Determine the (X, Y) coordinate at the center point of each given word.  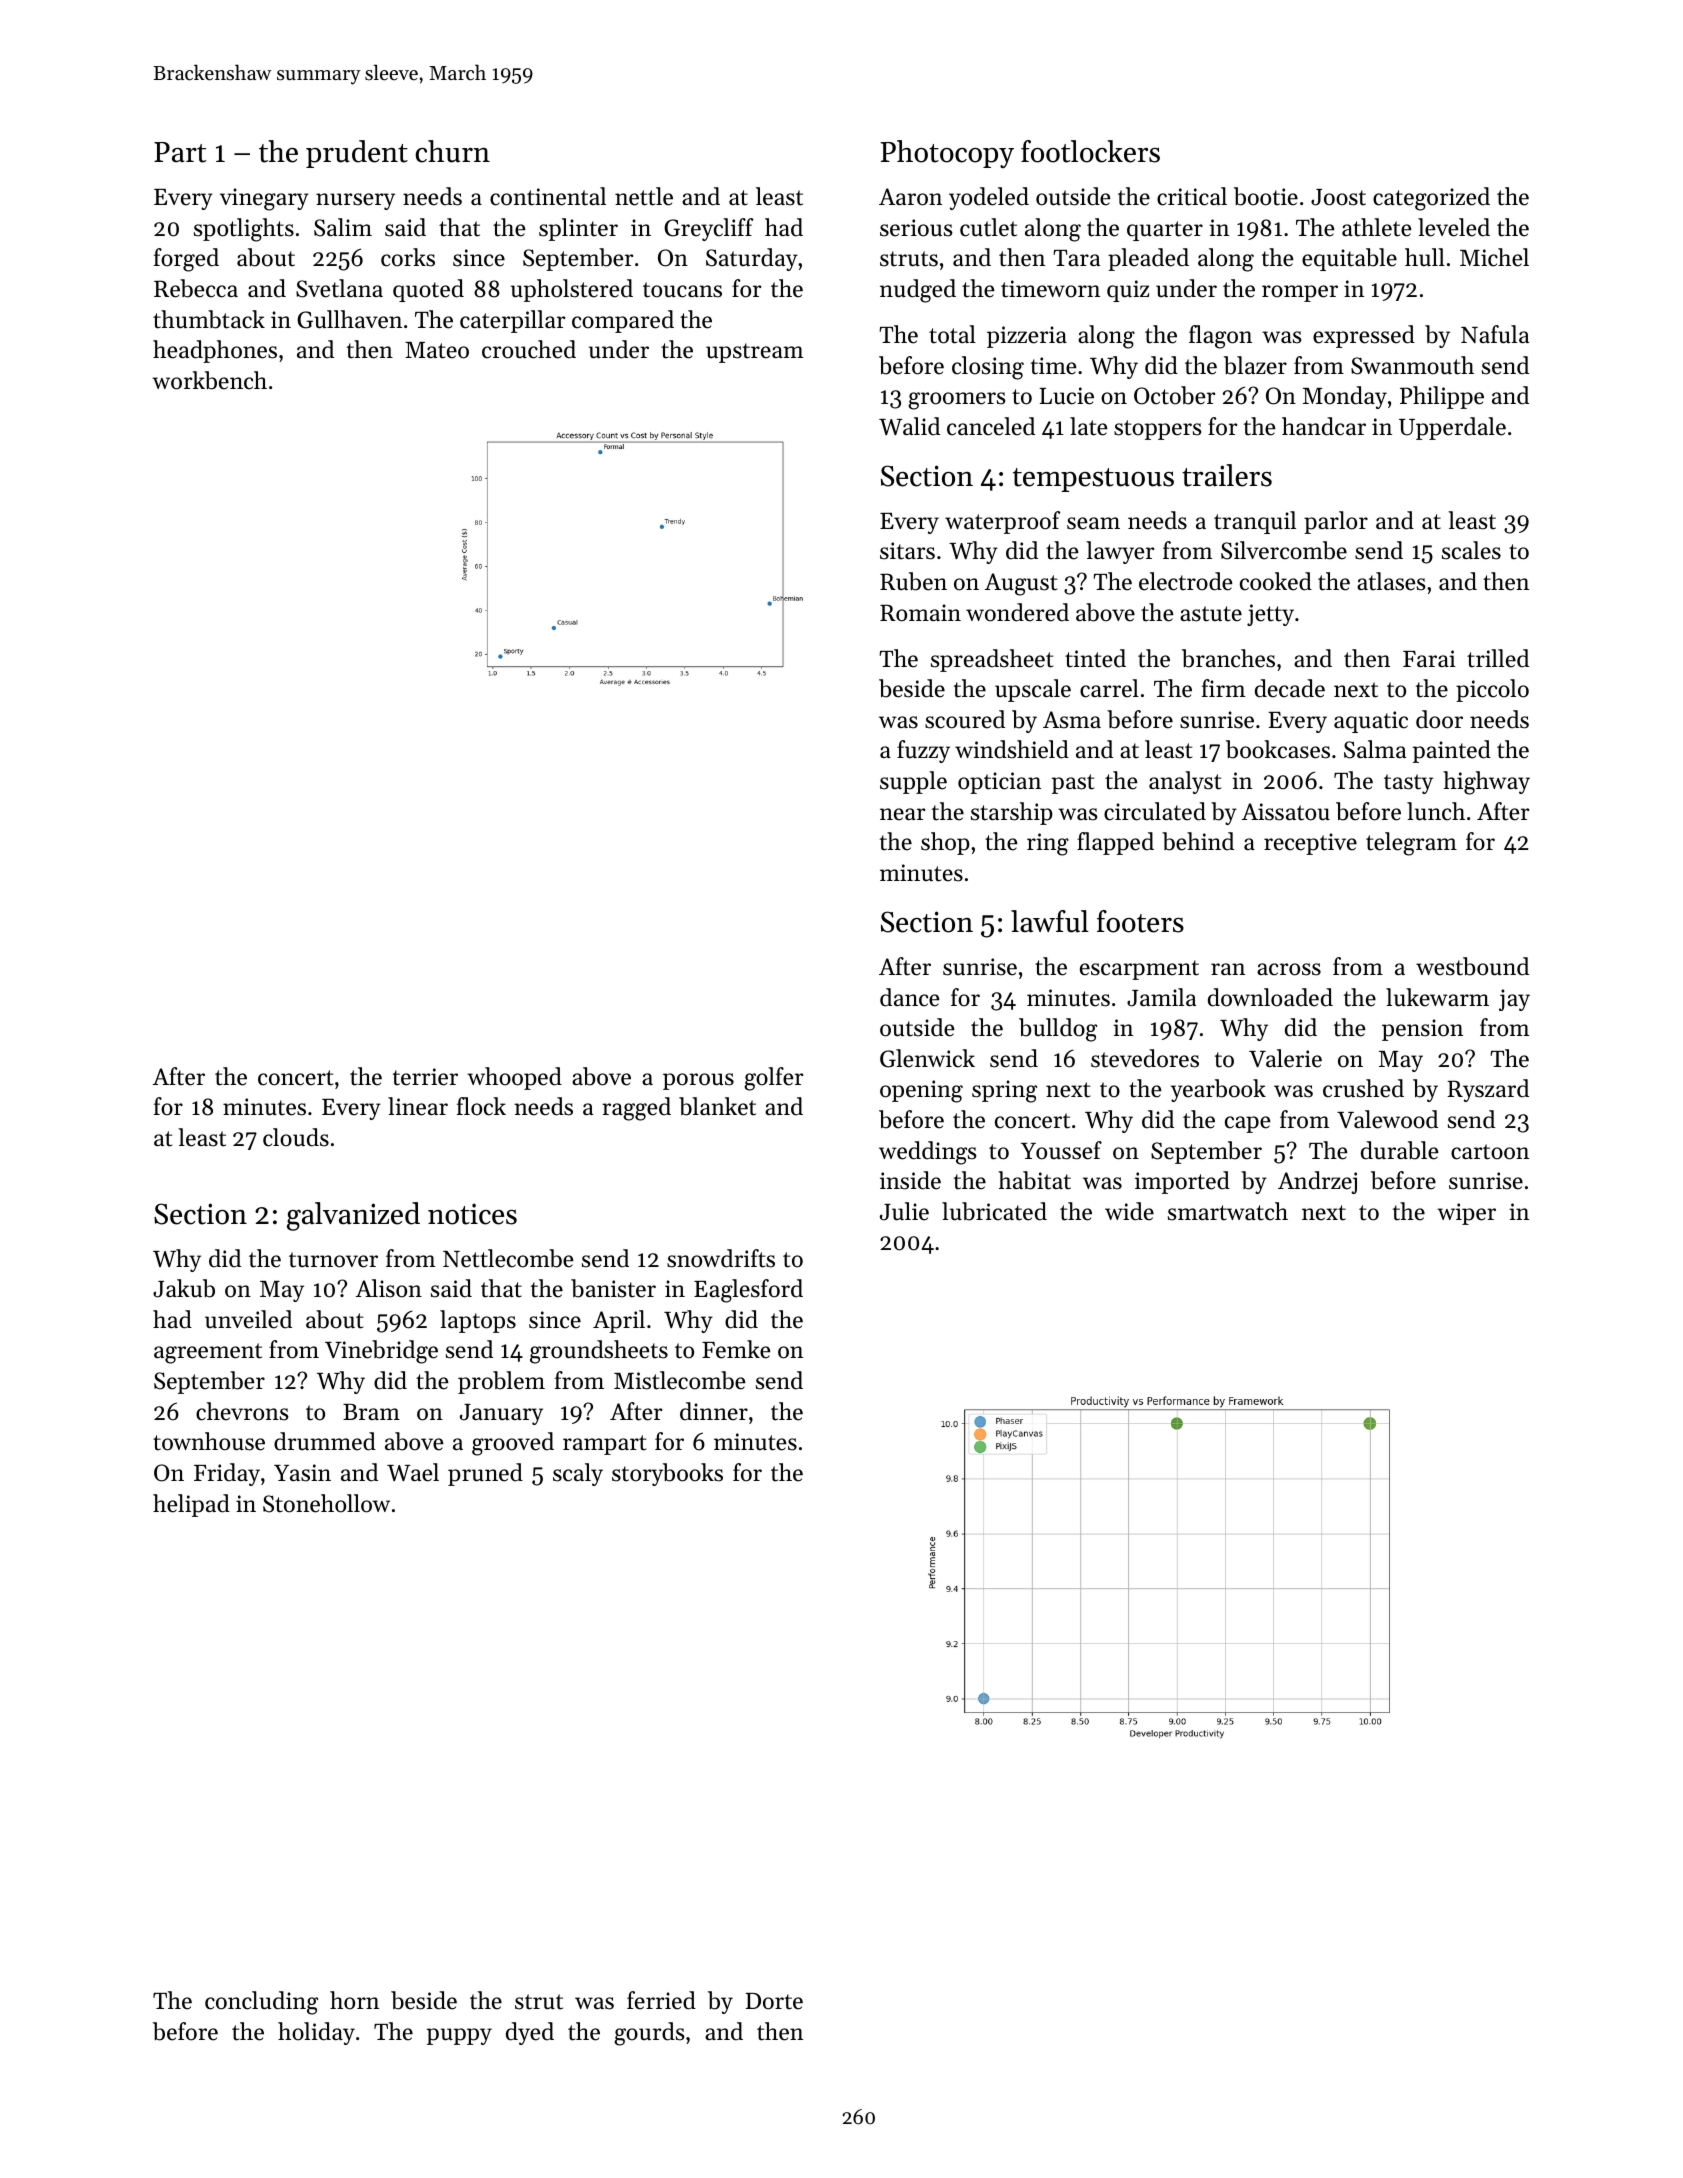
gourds (649, 2034)
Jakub (184, 1288)
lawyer (1120, 552)
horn (354, 2000)
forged (186, 260)
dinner (714, 1411)
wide (1129, 1211)
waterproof (1002, 522)
